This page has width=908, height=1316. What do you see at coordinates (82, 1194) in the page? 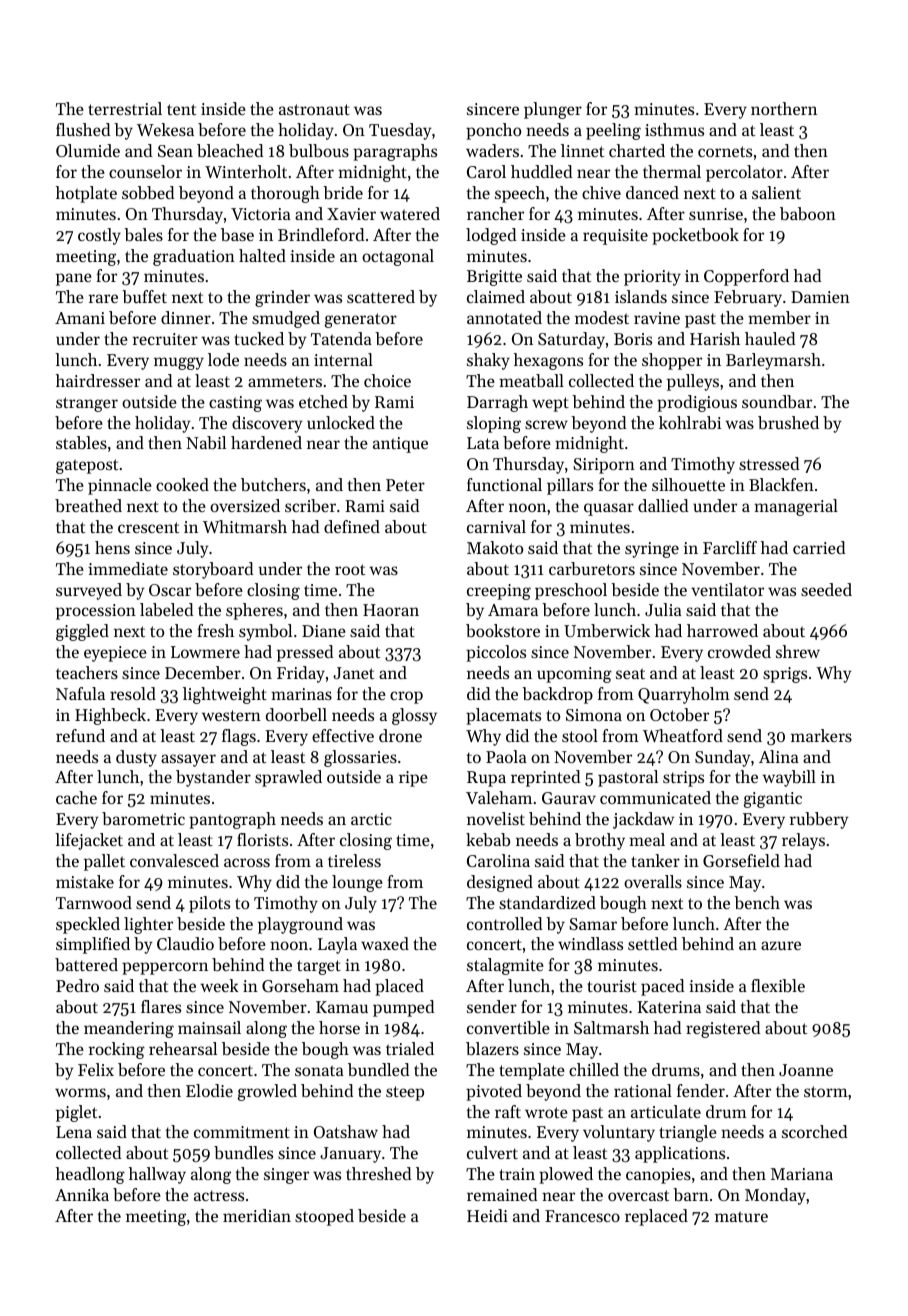
I see `Annika` at bounding box center [82, 1194].
